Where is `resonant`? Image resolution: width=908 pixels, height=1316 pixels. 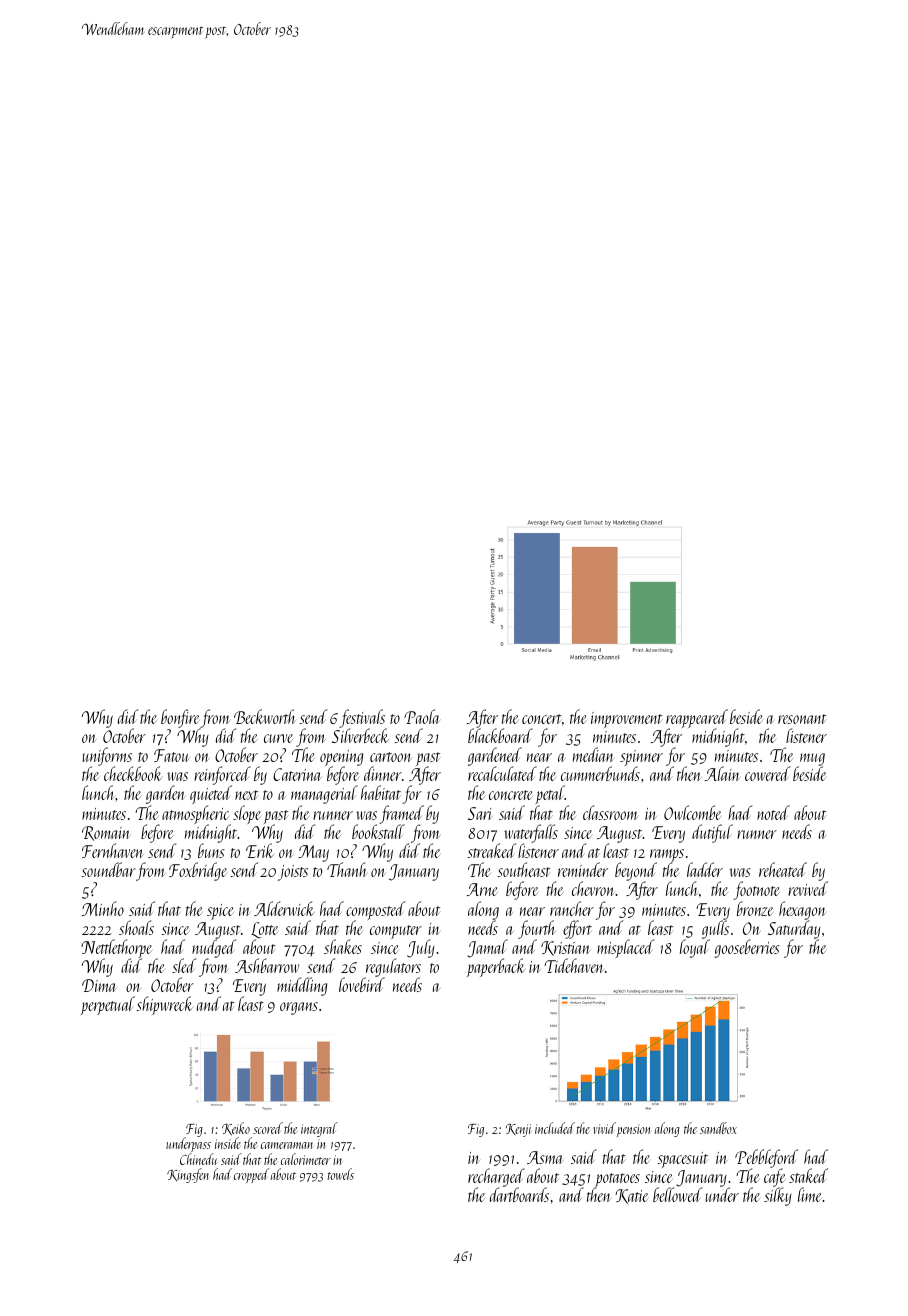 resonant is located at coordinates (802, 719).
